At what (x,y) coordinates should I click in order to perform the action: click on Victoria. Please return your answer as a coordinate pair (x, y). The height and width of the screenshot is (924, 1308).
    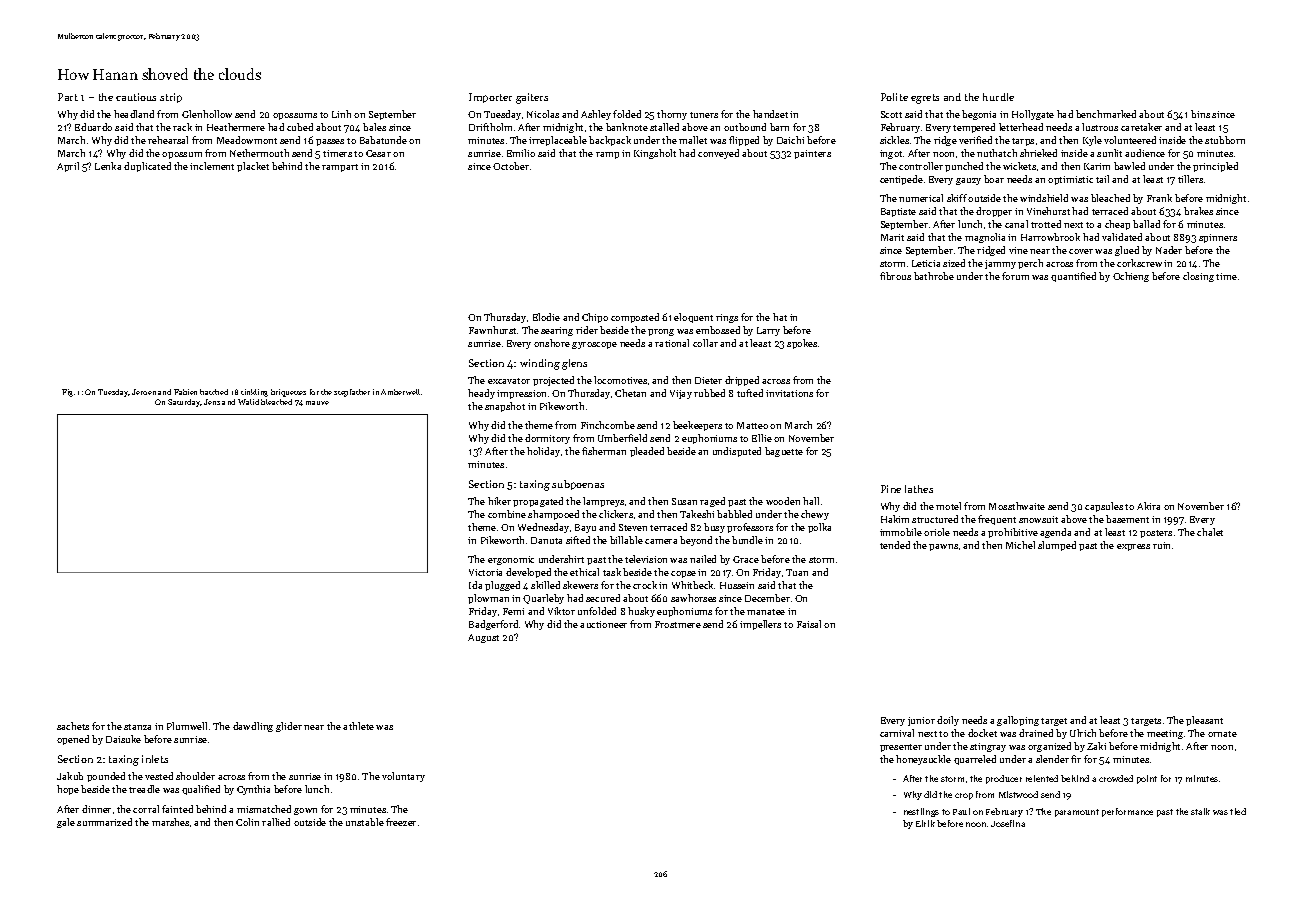
    Looking at the image, I should click on (485, 572).
